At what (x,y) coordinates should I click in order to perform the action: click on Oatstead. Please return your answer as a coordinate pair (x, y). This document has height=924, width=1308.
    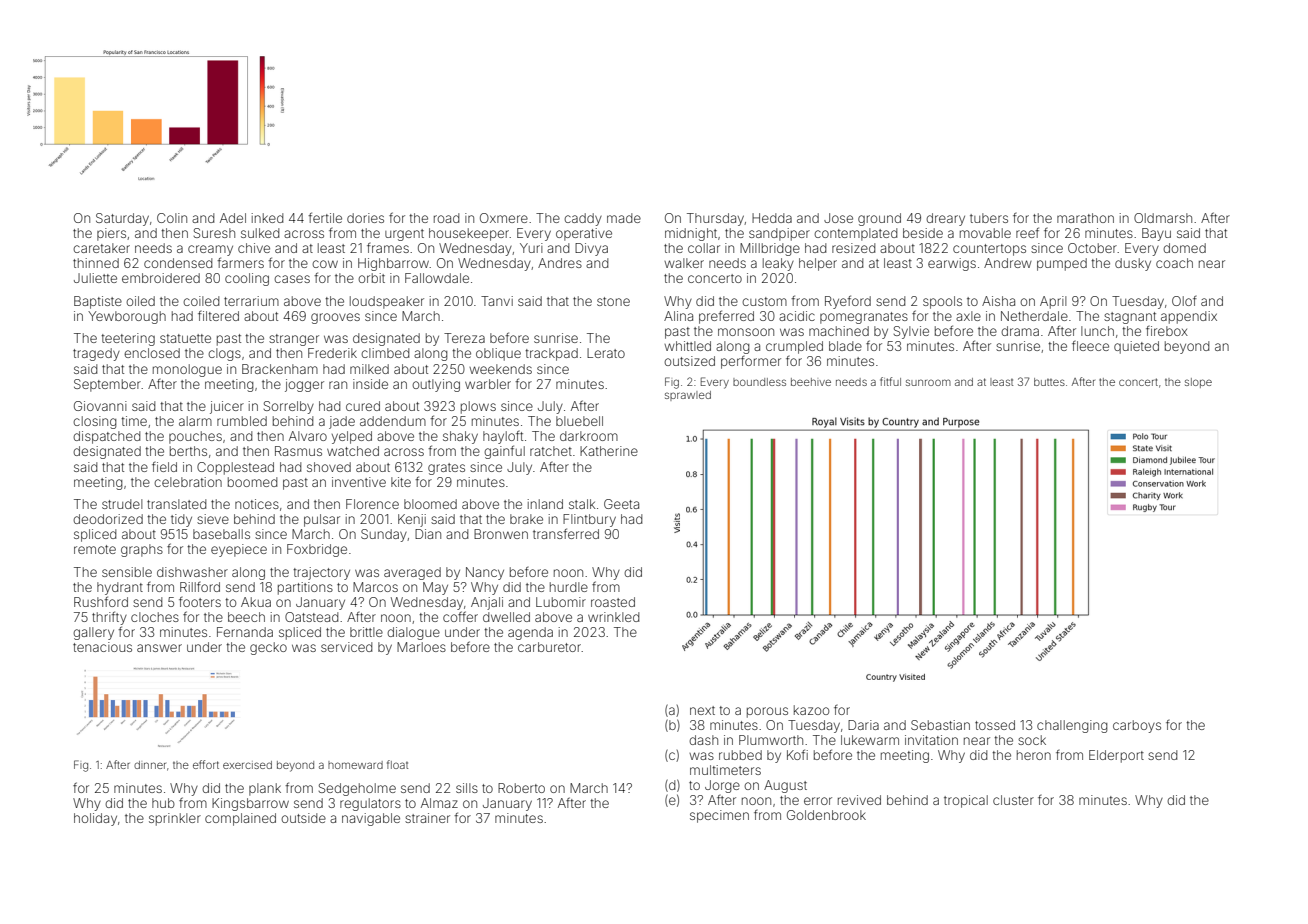
    Looking at the image, I should click on (311, 617).
